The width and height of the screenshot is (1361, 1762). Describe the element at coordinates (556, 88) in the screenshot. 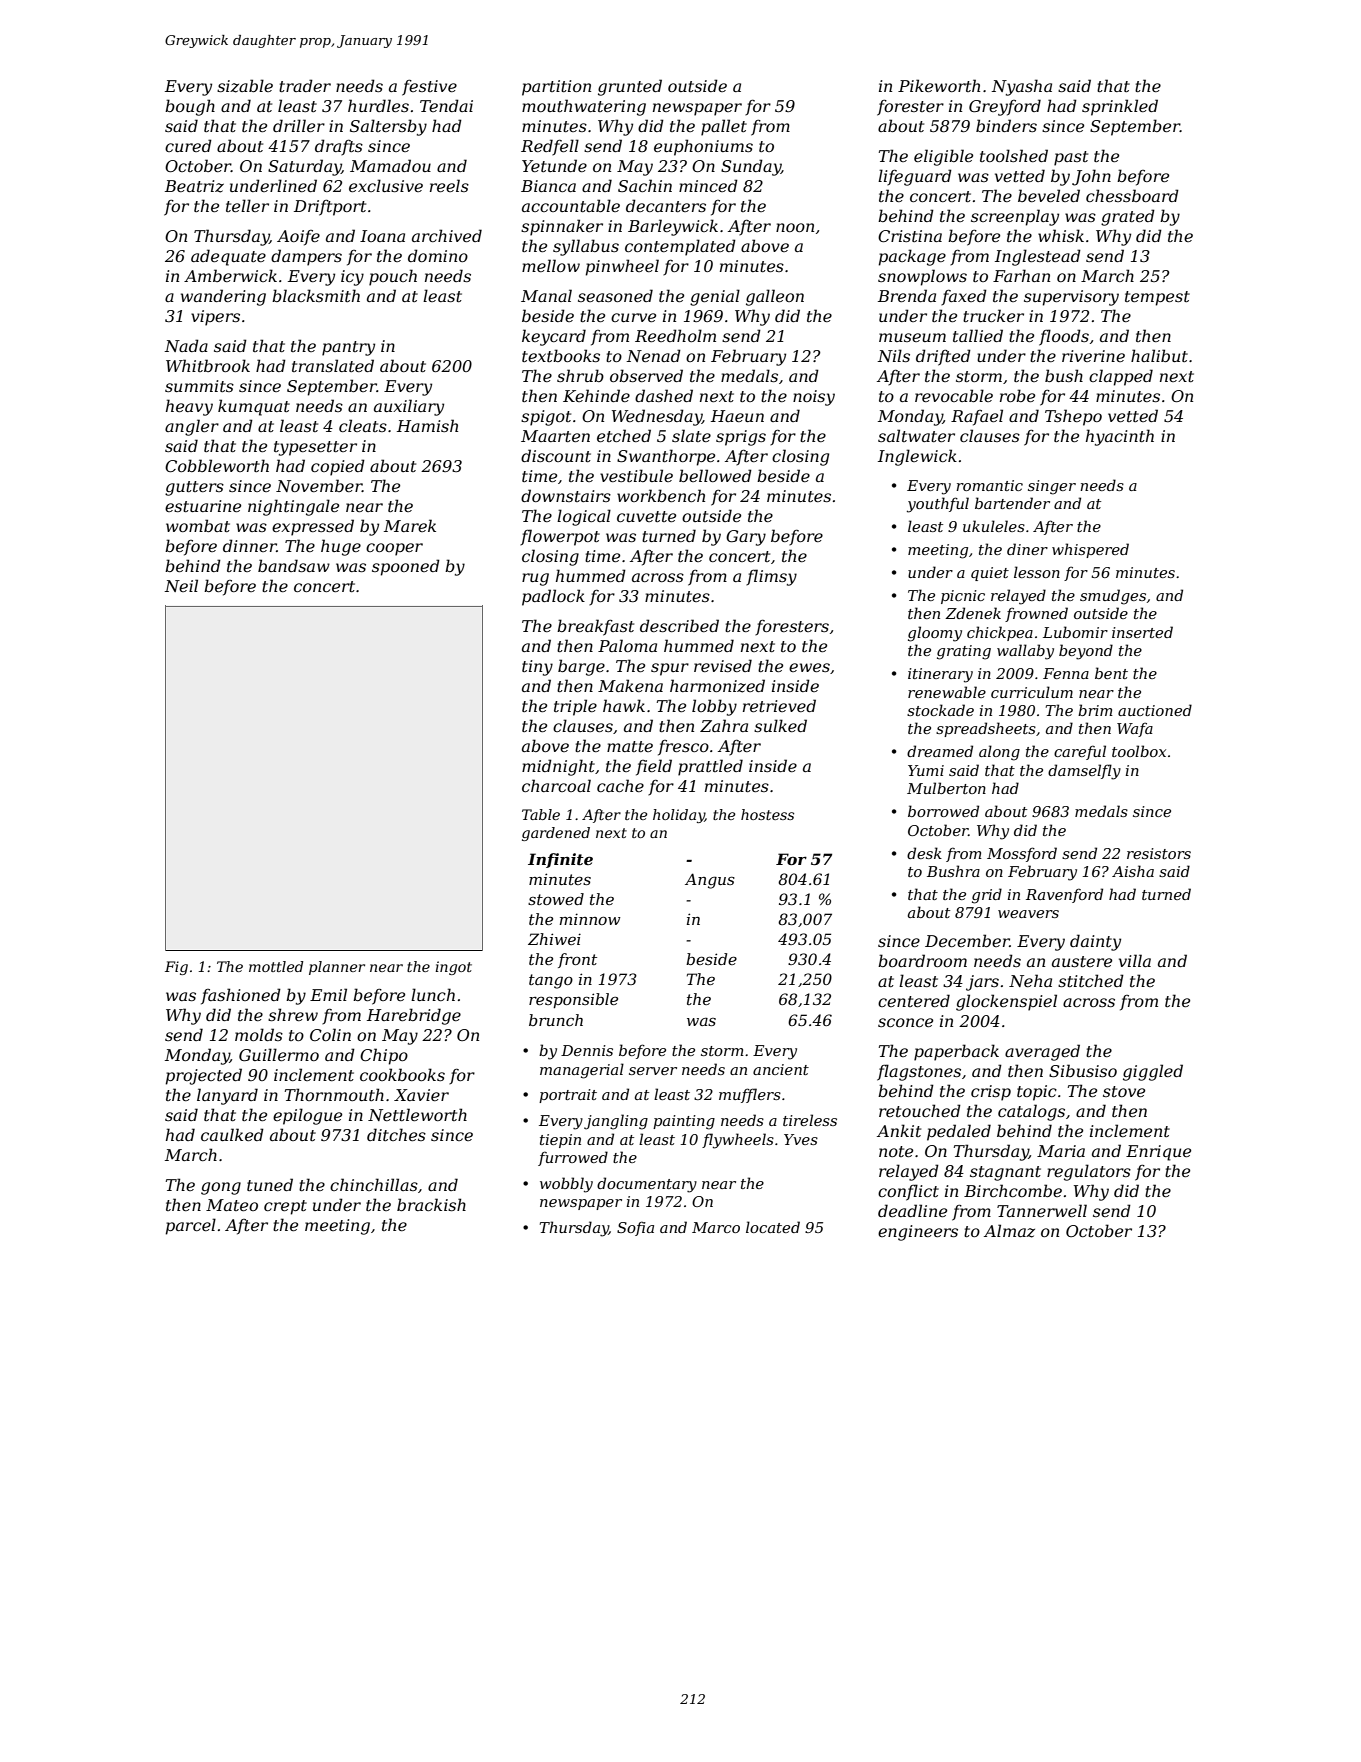

I see `partition` at that location.
